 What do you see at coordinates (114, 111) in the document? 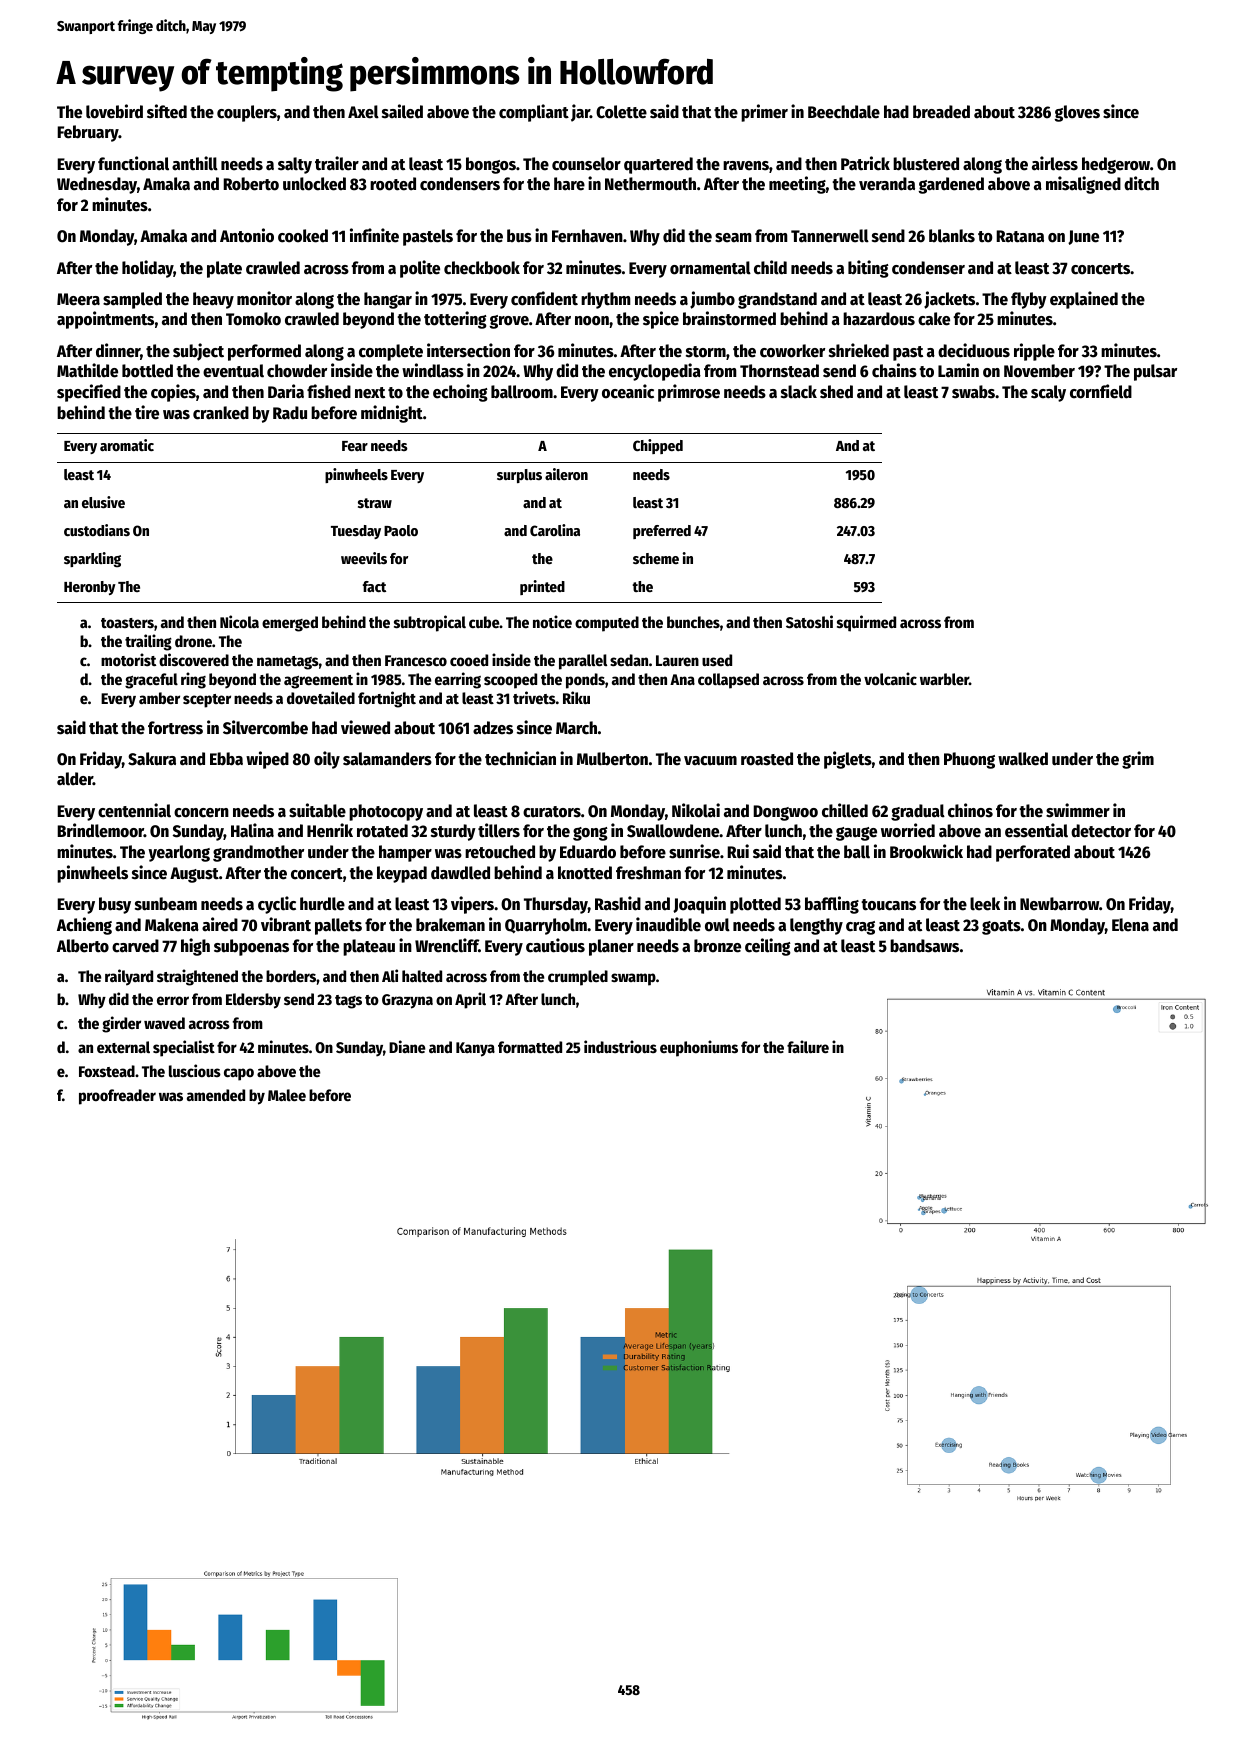
I see `lovebird` at bounding box center [114, 111].
